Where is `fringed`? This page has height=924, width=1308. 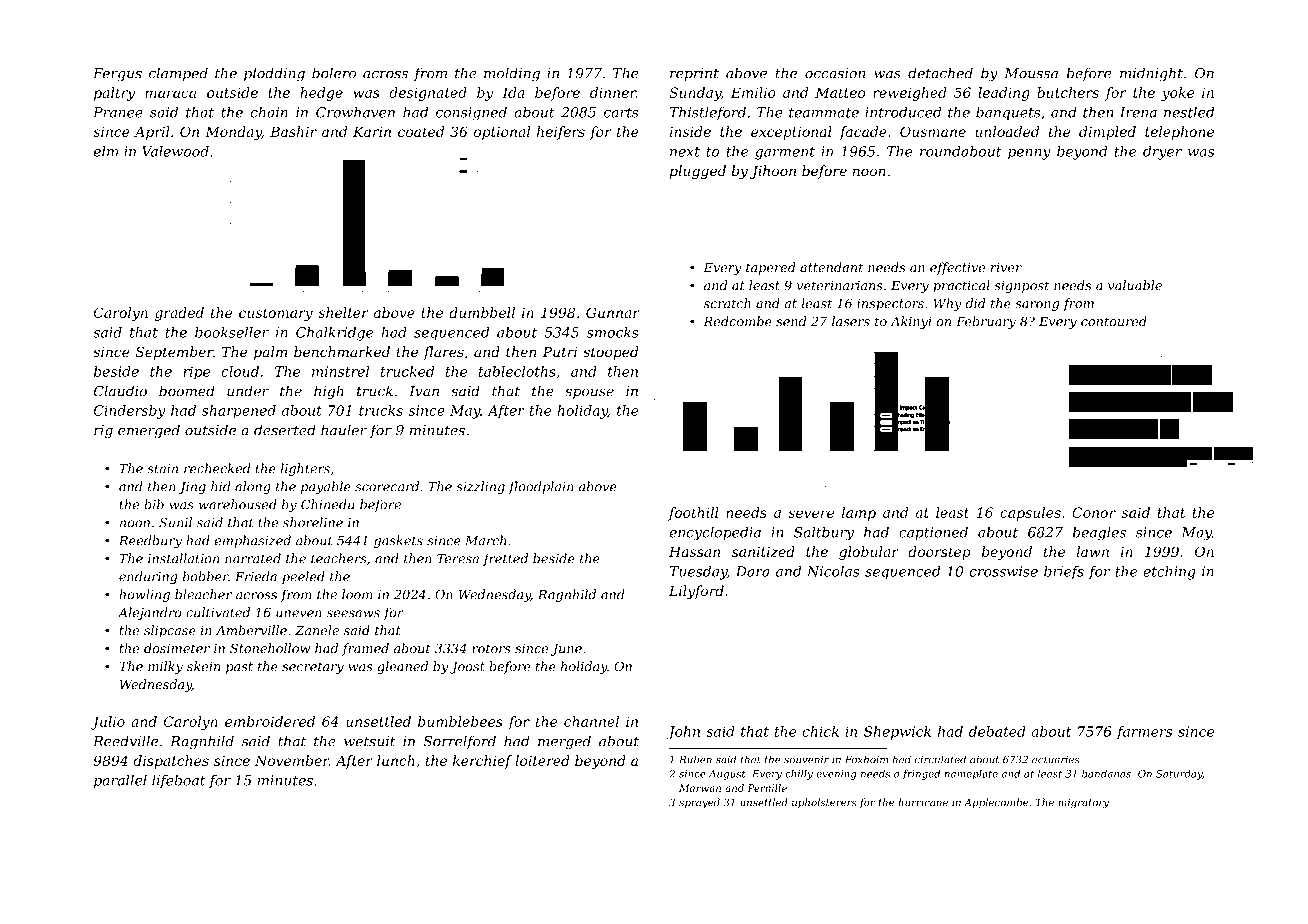
fringed is located at coordinates (921, 775).
